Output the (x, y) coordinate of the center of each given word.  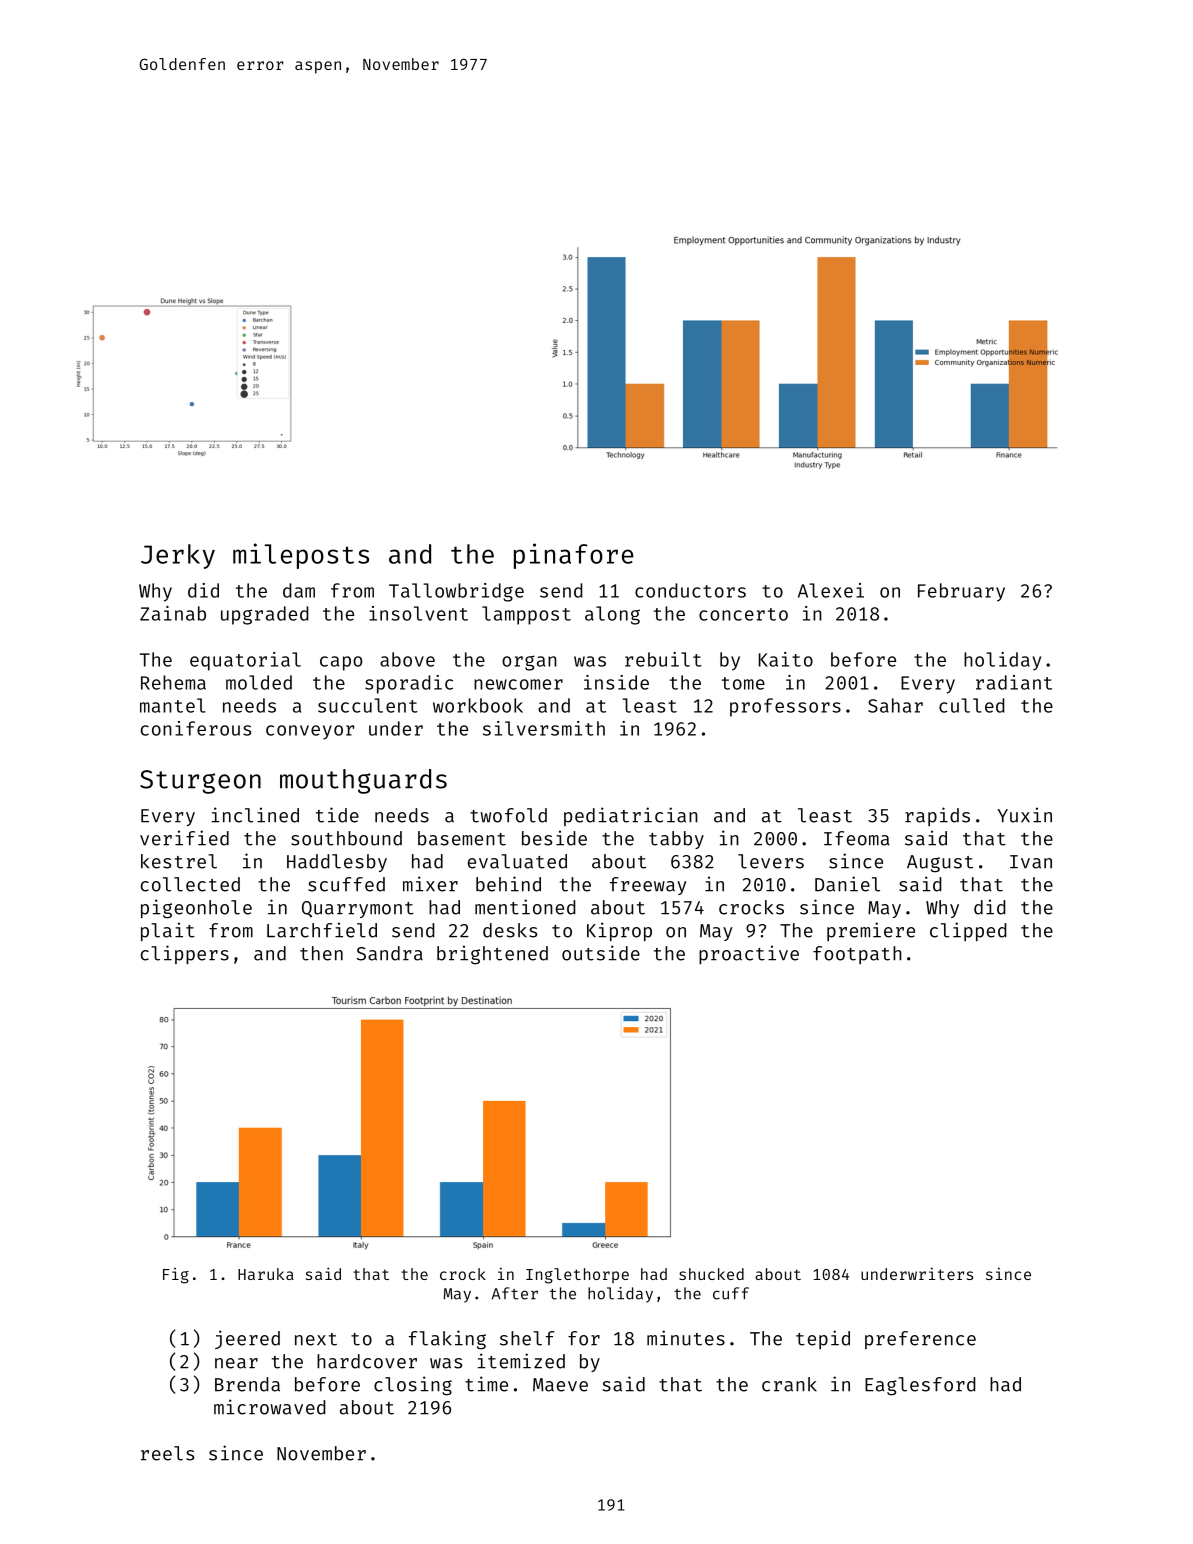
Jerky (178, 556)
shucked (711, 1274)
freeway (648, 886)
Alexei (831, 590)
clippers (185, 954)
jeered (247, 1339)
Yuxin (1024, 815)
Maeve (560, 1385)
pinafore (574, 556)
